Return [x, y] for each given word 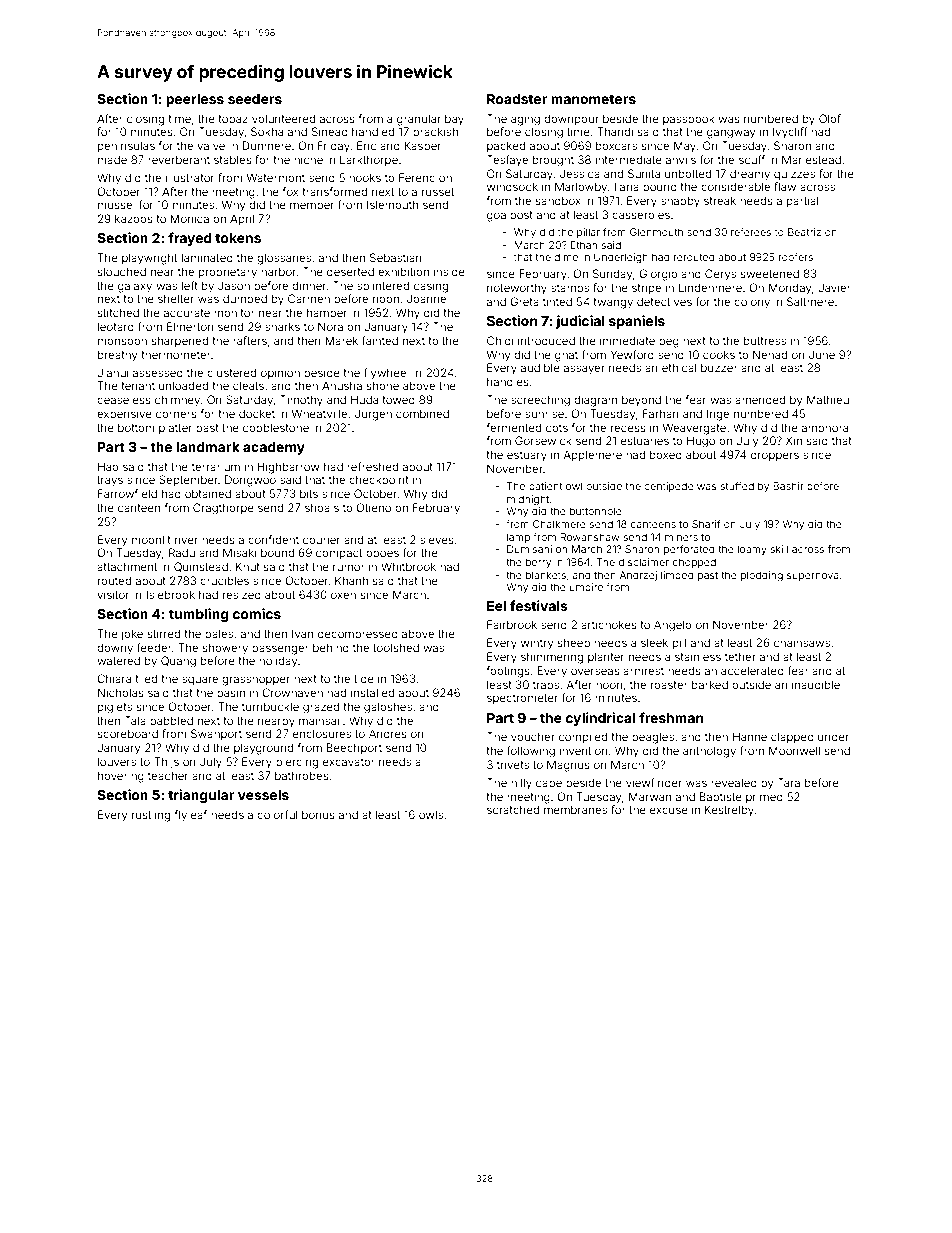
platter [175, 429]
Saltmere [810, 301]
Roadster [517, 99]
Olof [830, 118]
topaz [233, 120]
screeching [540, 401]
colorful [277, 814]
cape [549, 784]
